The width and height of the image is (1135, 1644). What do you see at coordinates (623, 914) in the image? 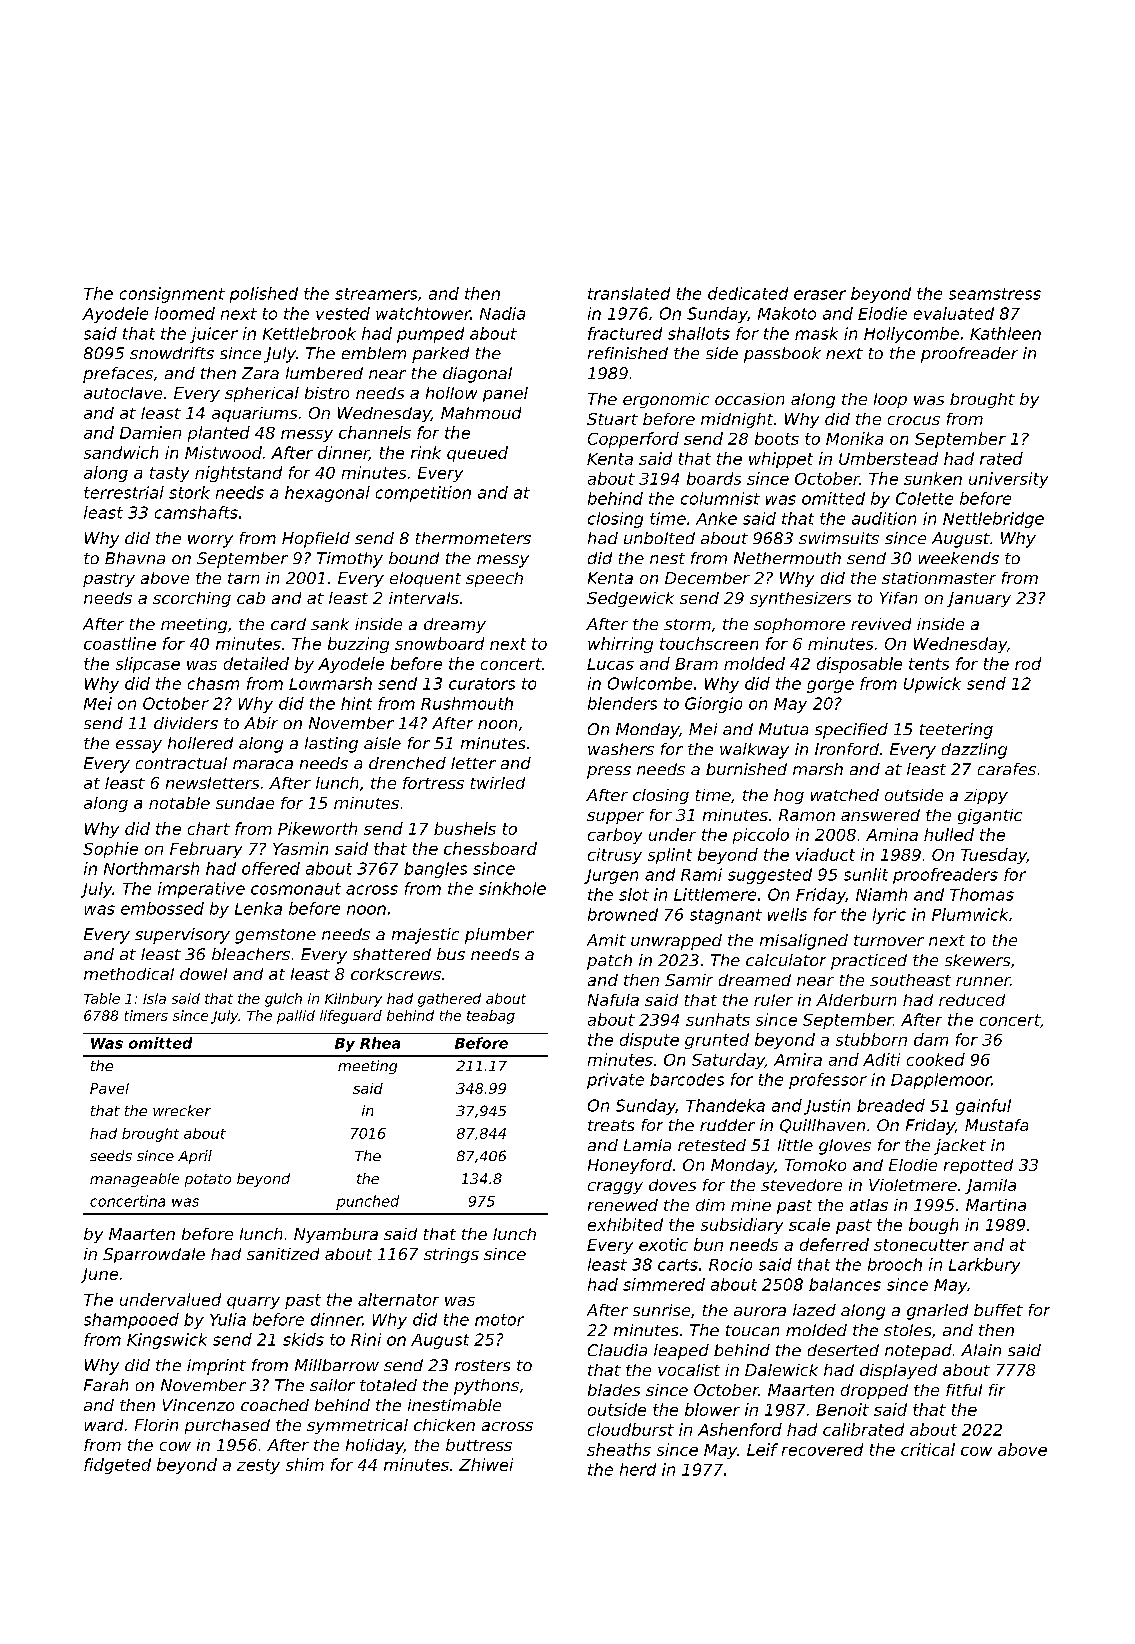
I see `browned` at bounding box center [623, 914].
